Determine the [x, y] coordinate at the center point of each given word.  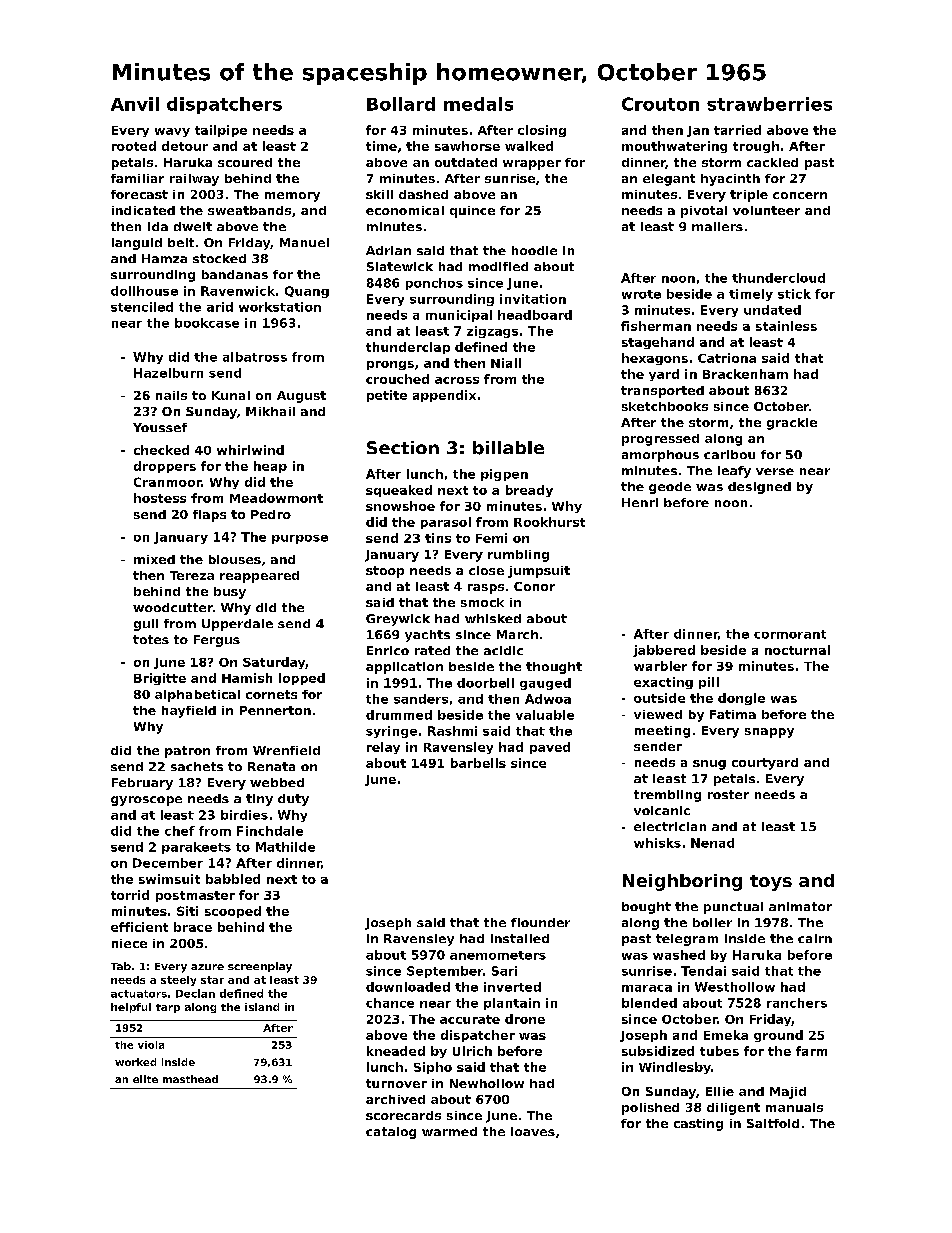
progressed [660, 440]
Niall [506, 363]
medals [478, 104]
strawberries [769, 104]
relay [383, 748]
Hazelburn [168, 373]
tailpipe [221, 131]
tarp [168, 1008]
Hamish [247, 678]
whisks [657, 843]
